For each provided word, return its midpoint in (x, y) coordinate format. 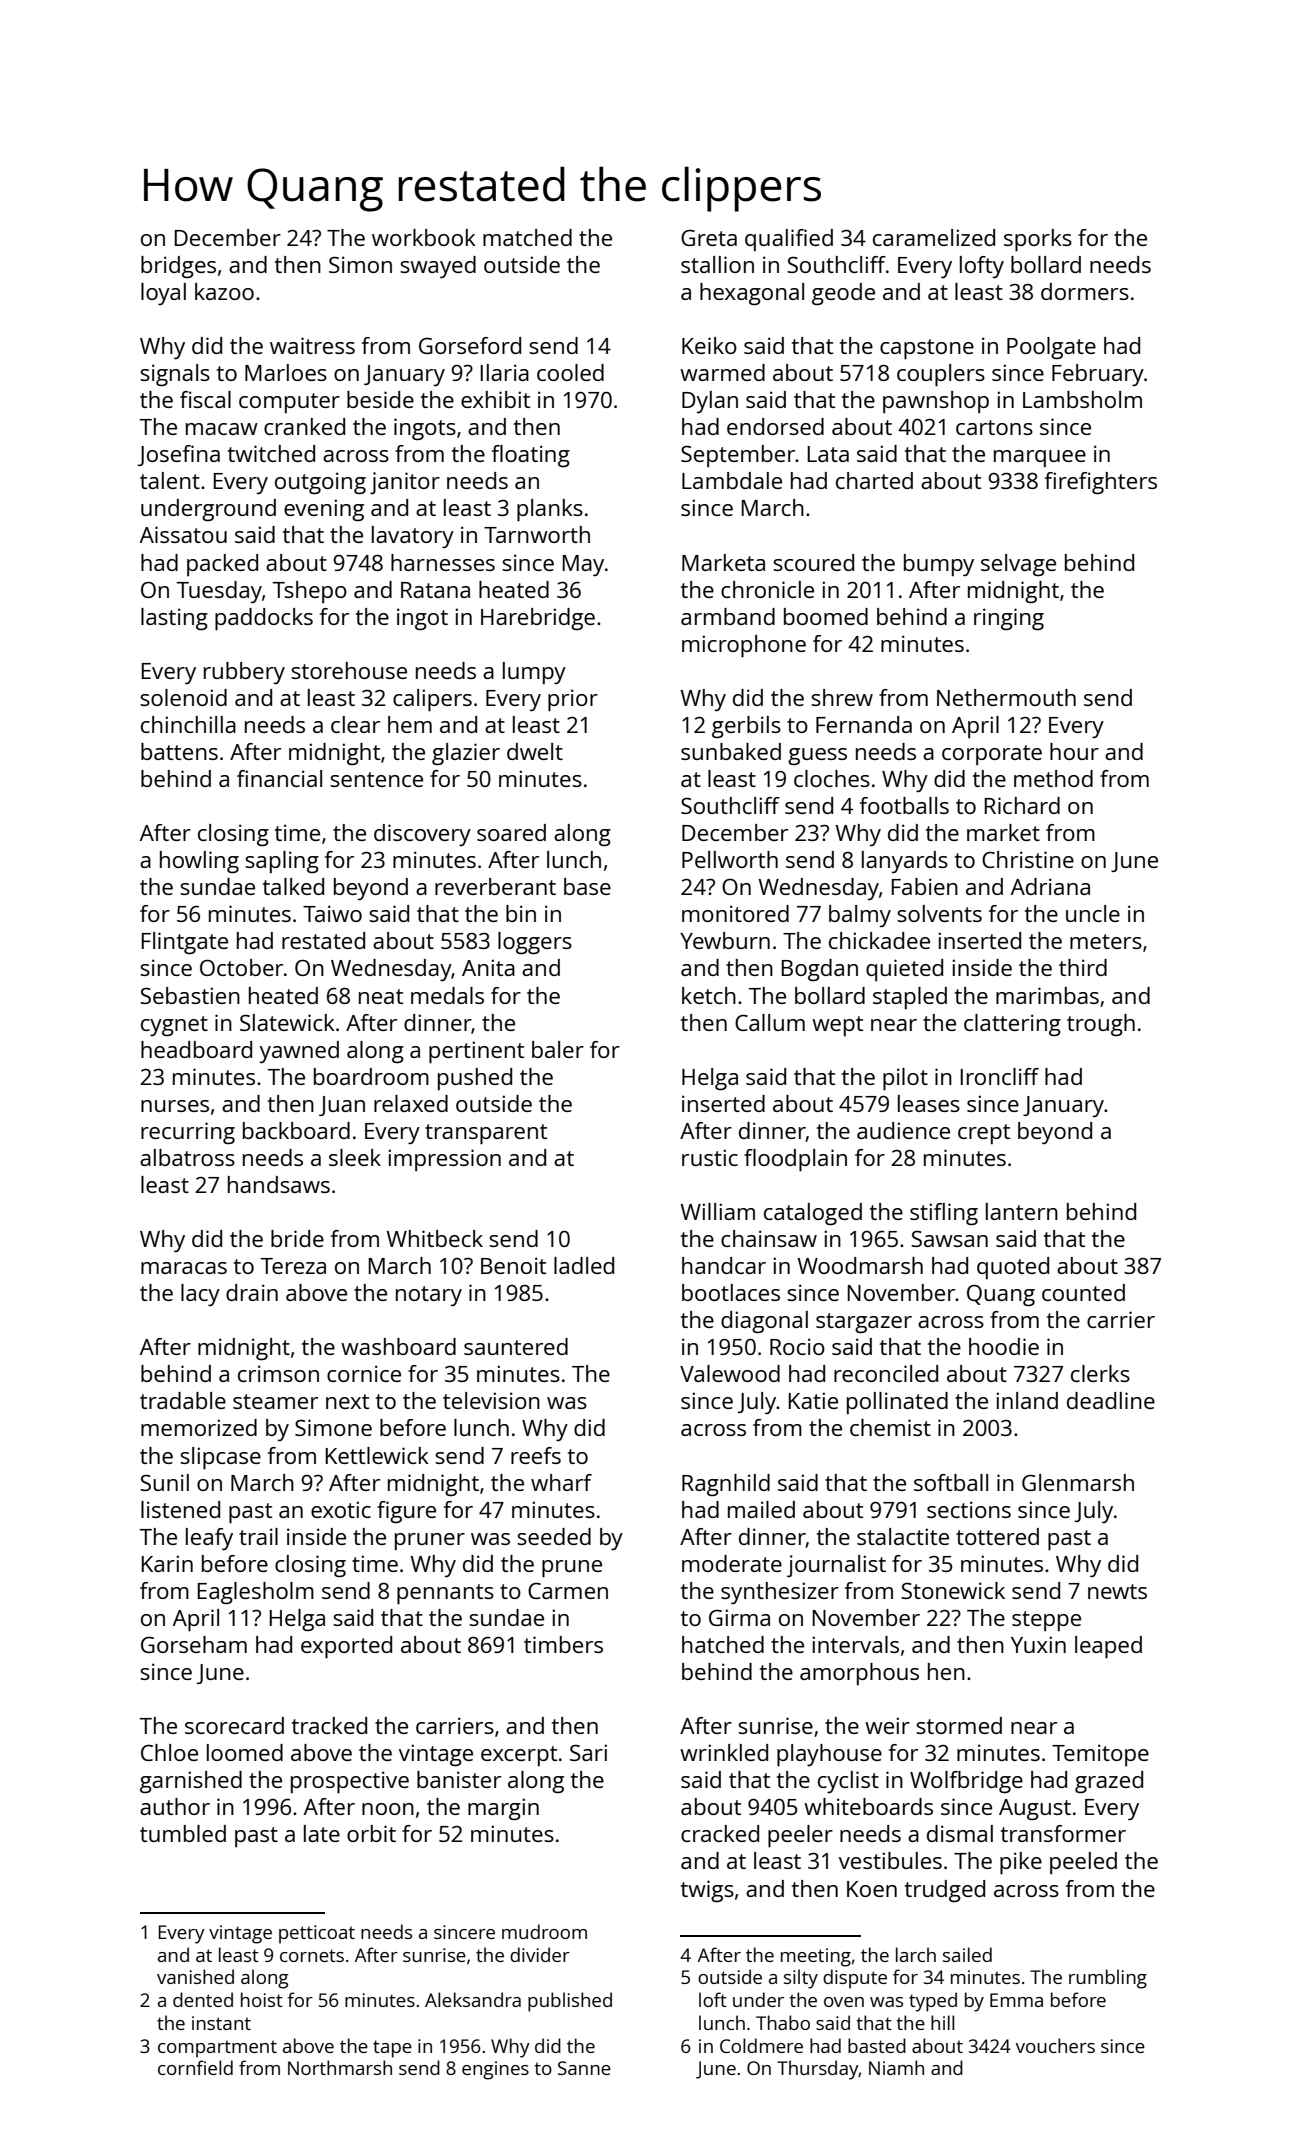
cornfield (195, 2067)
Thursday (818, 2070)
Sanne (584, 2068)
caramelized (934, 237)
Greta (709, 238)
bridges (178, 267)
